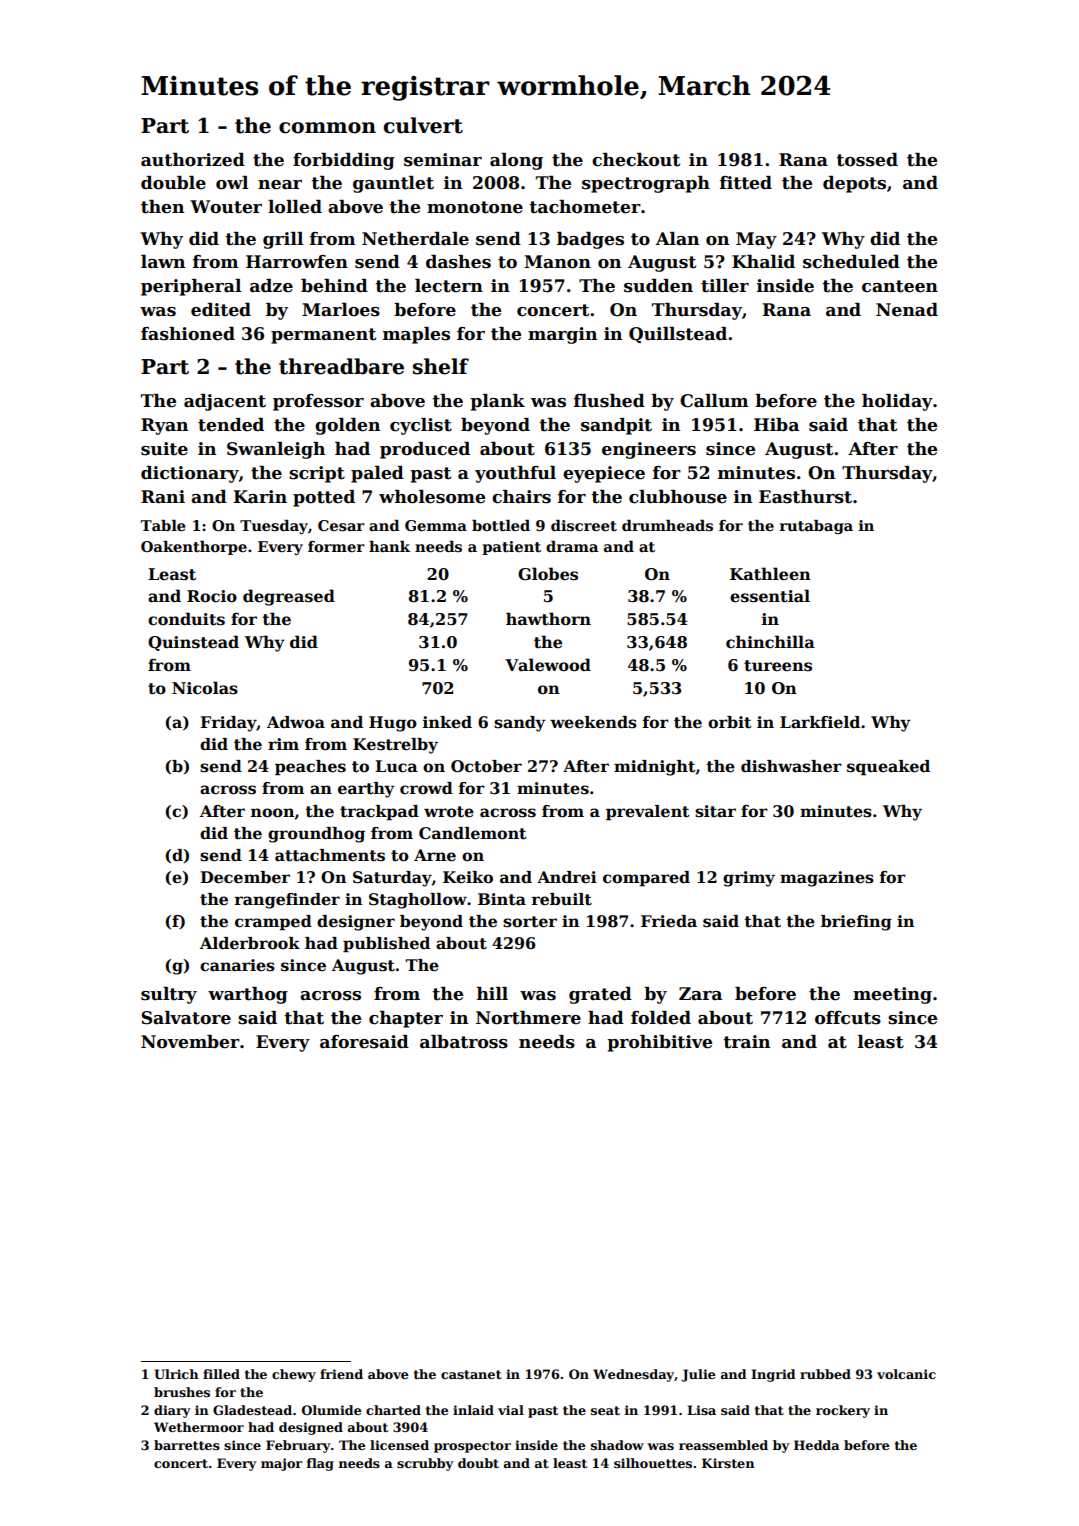 Image resolution: width=1079 pixels, height=1526 pixels. Describe the element at coordinates (190, 1042) in the document. I see `November` at that location.
